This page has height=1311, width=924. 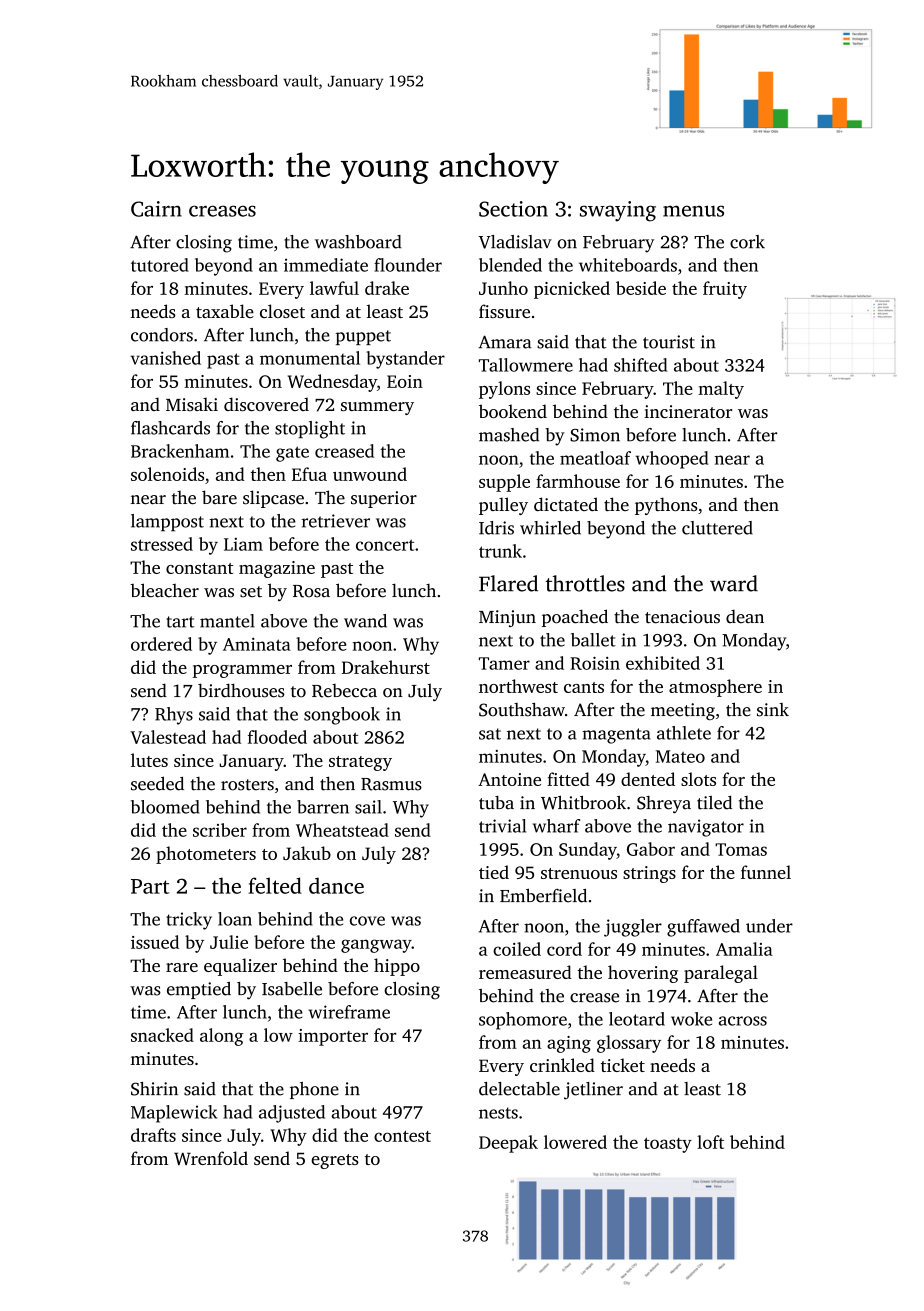 What do you see at coordinates (156, 209) in the page?
I see `Cairn` at bounding box center [156, 209].
